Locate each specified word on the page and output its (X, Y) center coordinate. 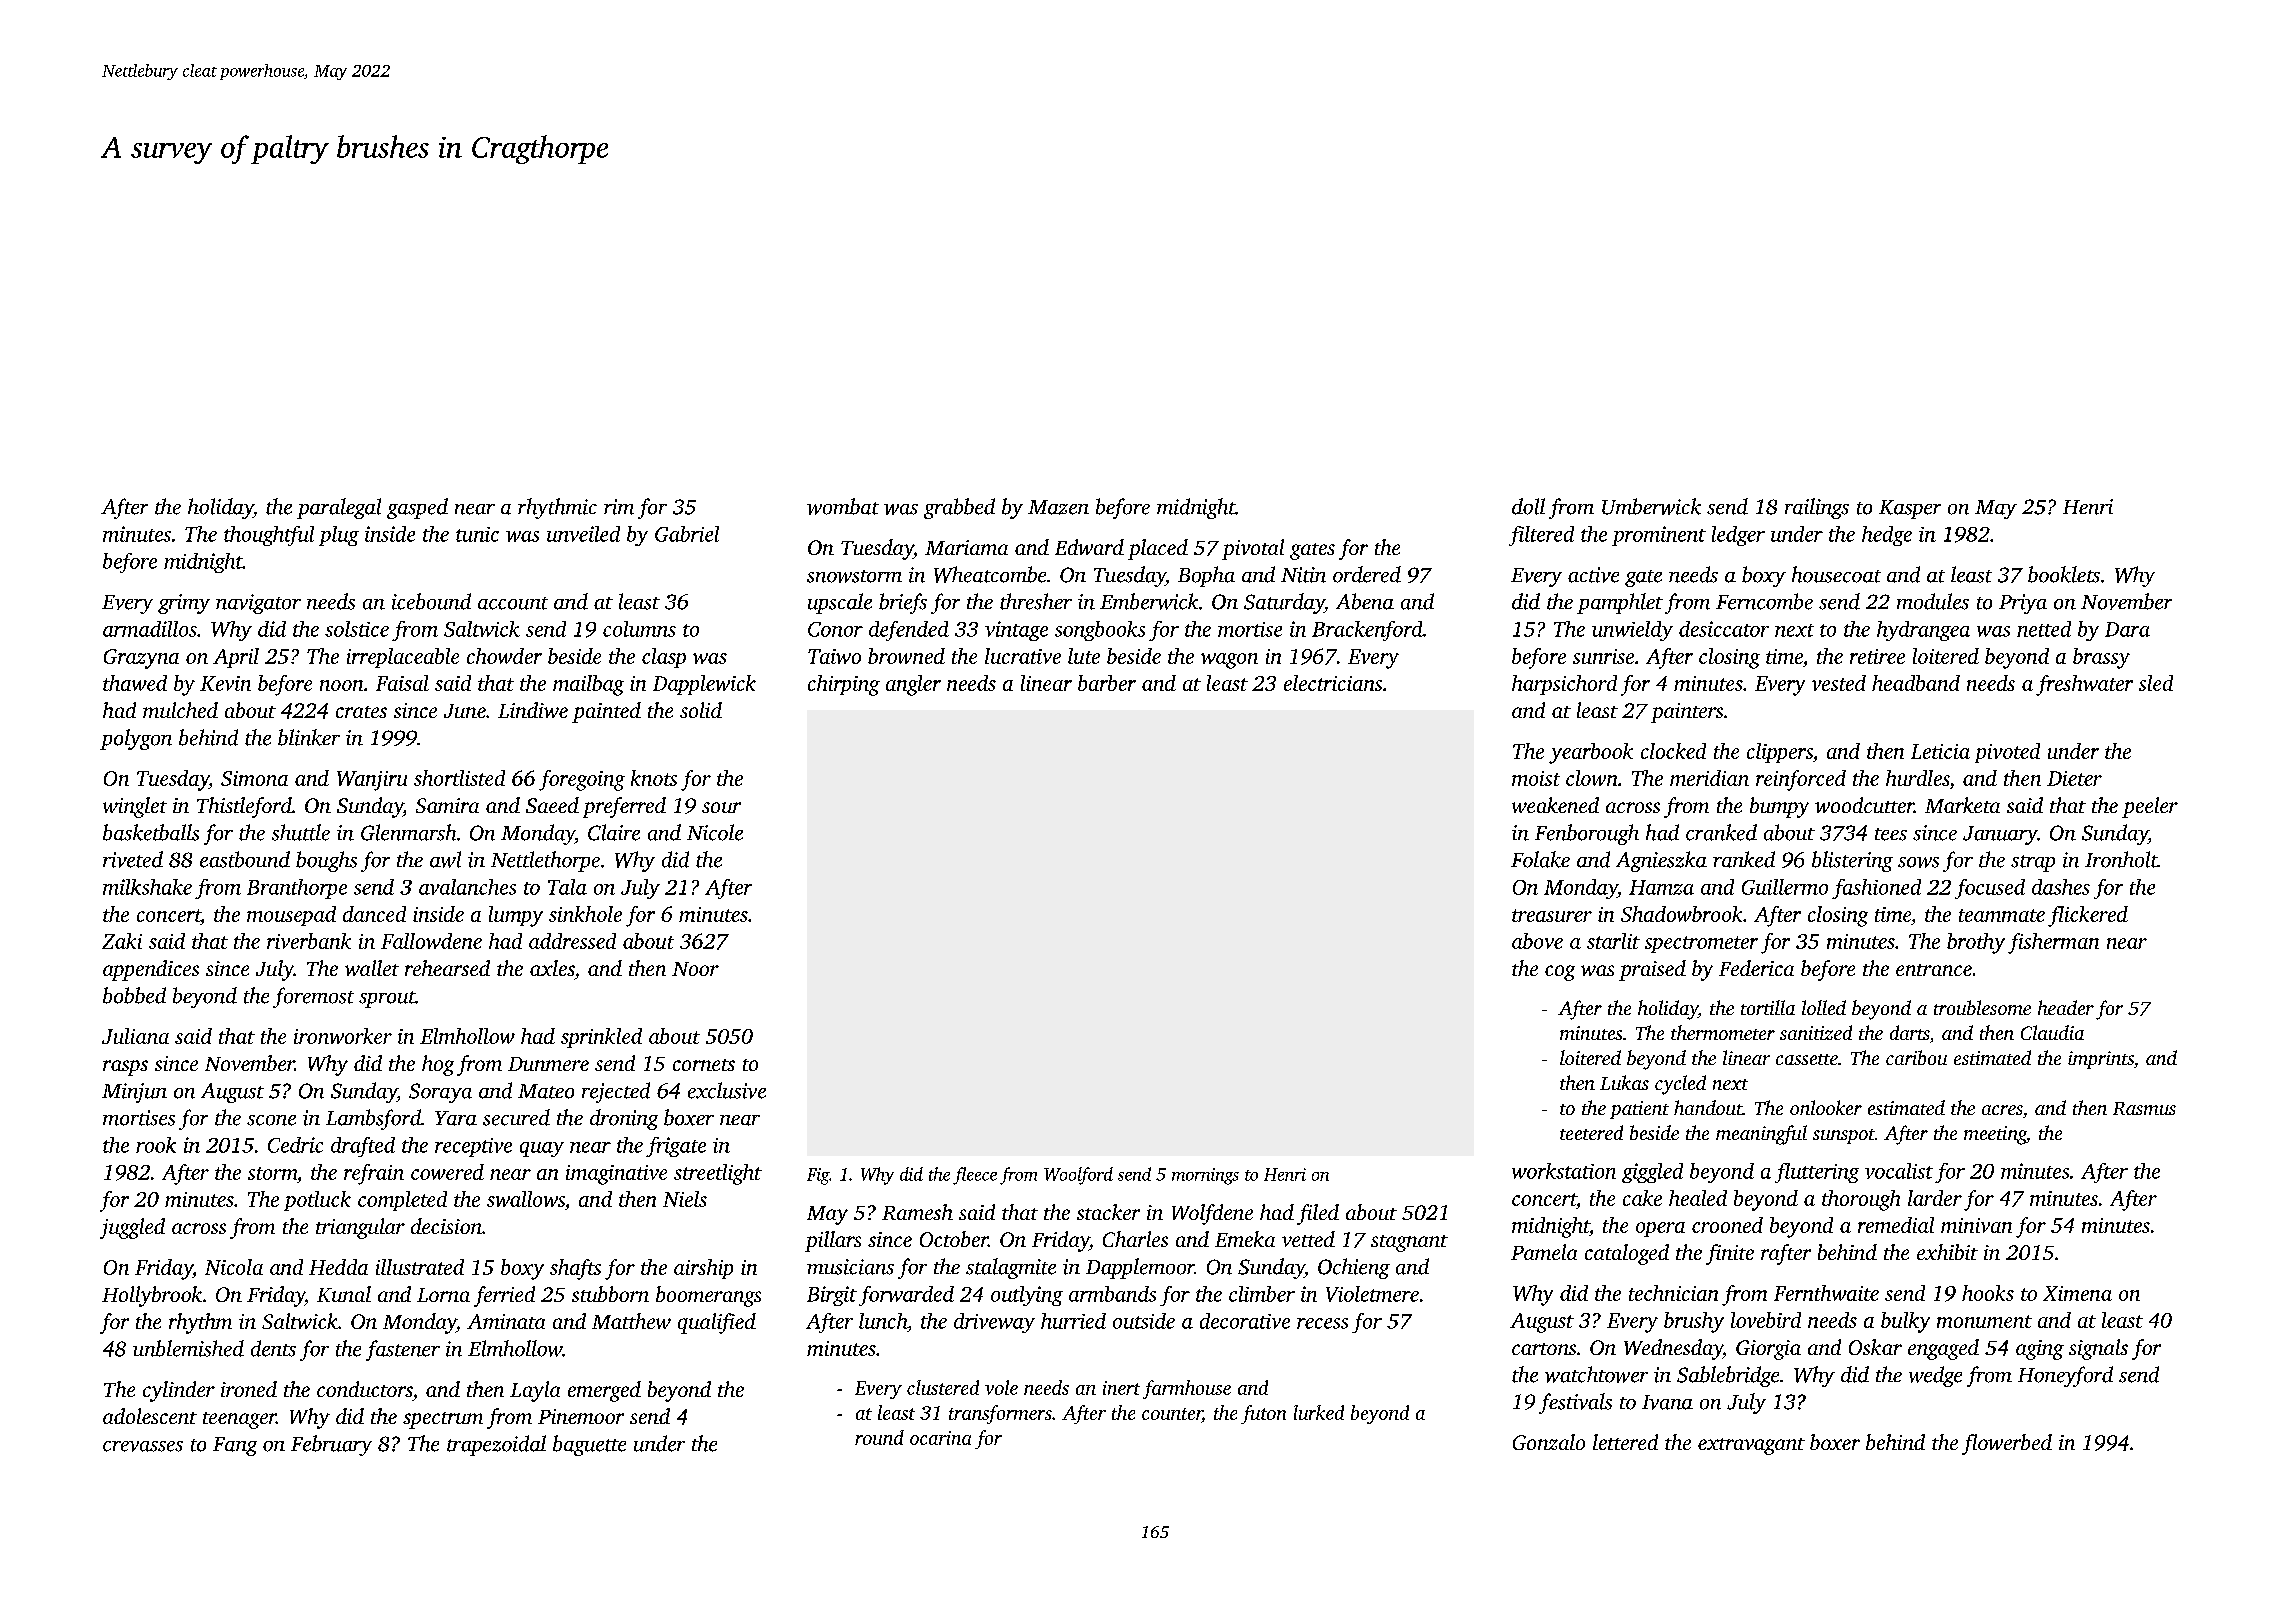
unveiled (583, 534)
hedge (1887, 536)
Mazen (1058, 507)
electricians (1333, 683)
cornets (704, 1065)
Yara (456, 1118)
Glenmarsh (408, 832)
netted (2044, 629)
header (2066, 1007)
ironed (249, 1389)
